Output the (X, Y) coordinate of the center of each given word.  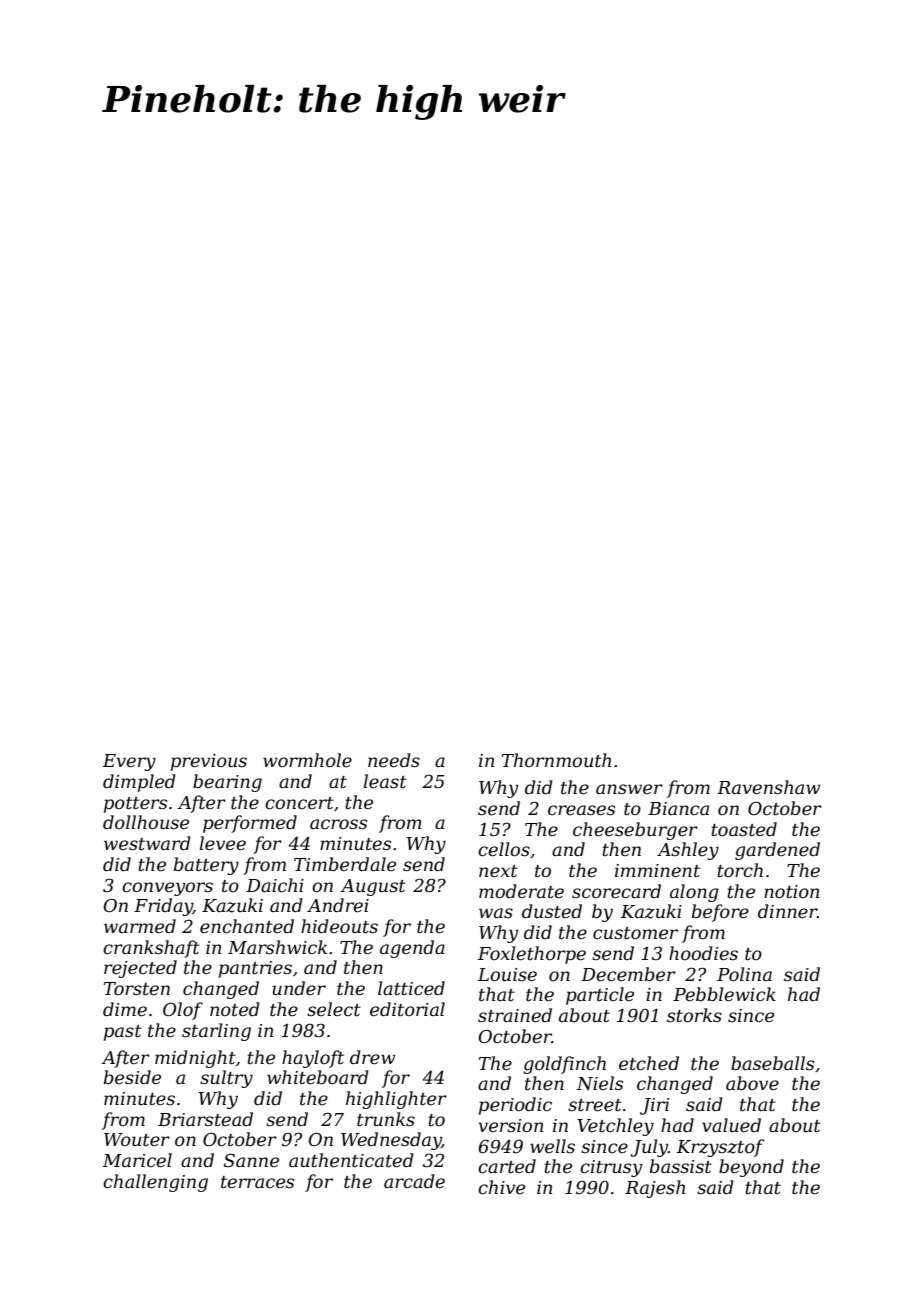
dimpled (139, 783)
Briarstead (205, 1119)
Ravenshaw (768, 787)
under (299, 988)
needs (394, 760)
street (595, 1105)
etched (649, 1063)
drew (372, 1057)
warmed (140, 926)
